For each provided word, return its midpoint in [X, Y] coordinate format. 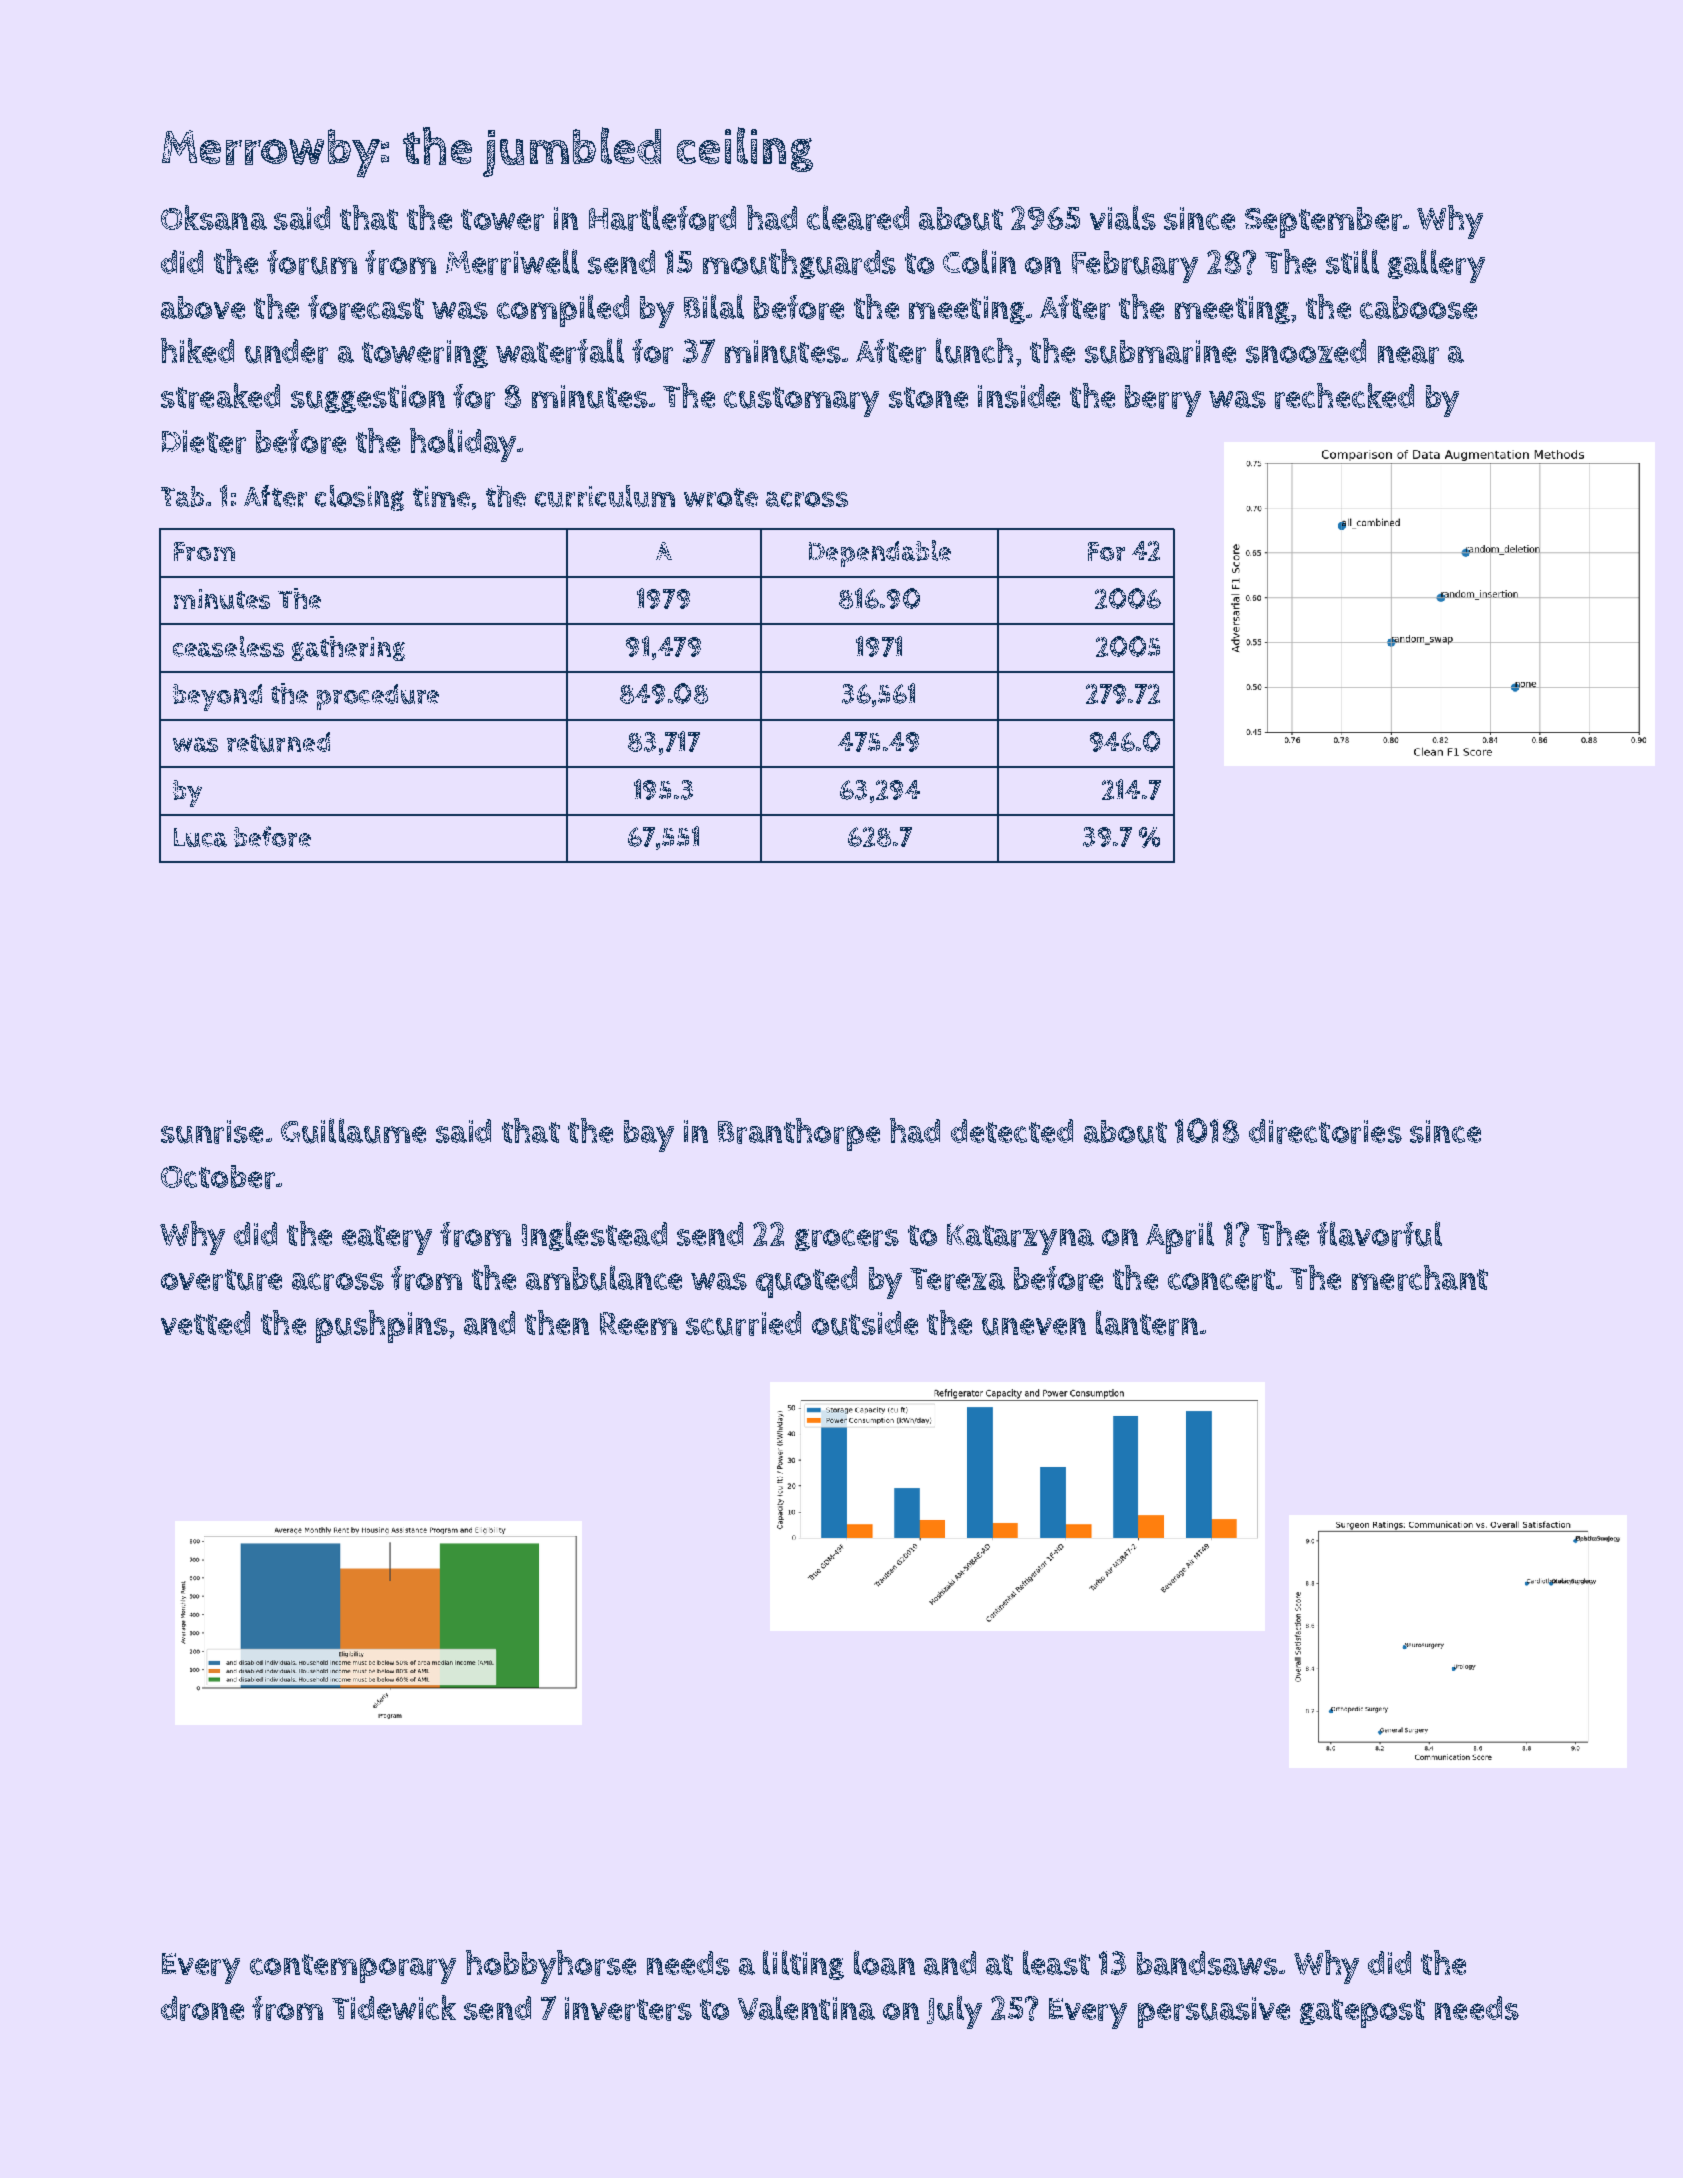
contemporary [353, 1969]
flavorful [1379, 1234]
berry [1163, 401]
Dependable [880, 553]
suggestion [368, 399]
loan [884, 1962]
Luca [200, 837]
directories [1325, 1131]
